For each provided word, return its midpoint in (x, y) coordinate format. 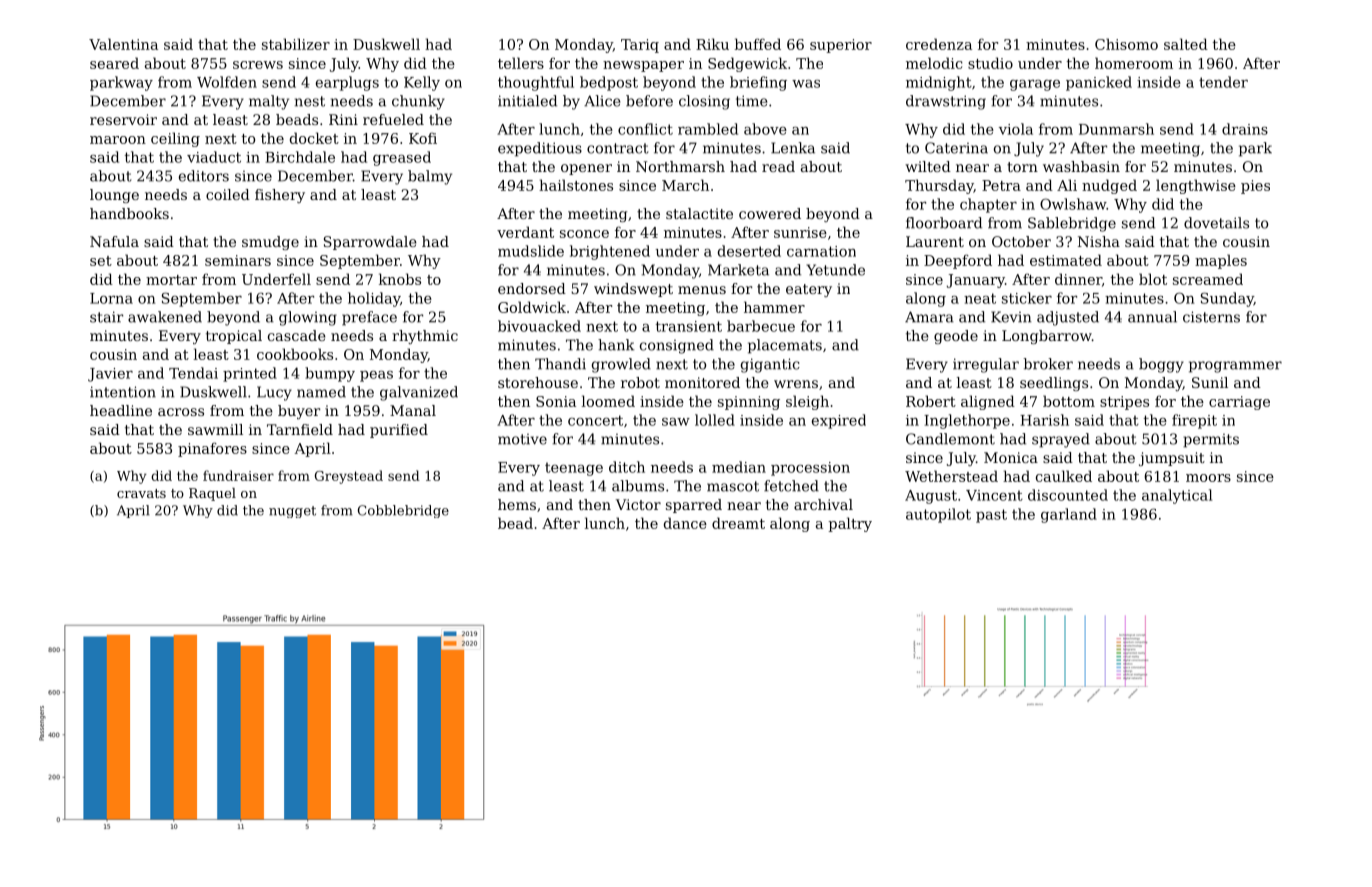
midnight (939, 83)
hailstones (576, 185)
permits (1211, 441)
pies (1255, 187)
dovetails (1216, 223)
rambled (708, 129)
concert (595, 420)
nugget (292, 512)
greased (402, 158)
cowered (770, 213)
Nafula (114, 241)
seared (114, 63)
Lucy (274, 393)
